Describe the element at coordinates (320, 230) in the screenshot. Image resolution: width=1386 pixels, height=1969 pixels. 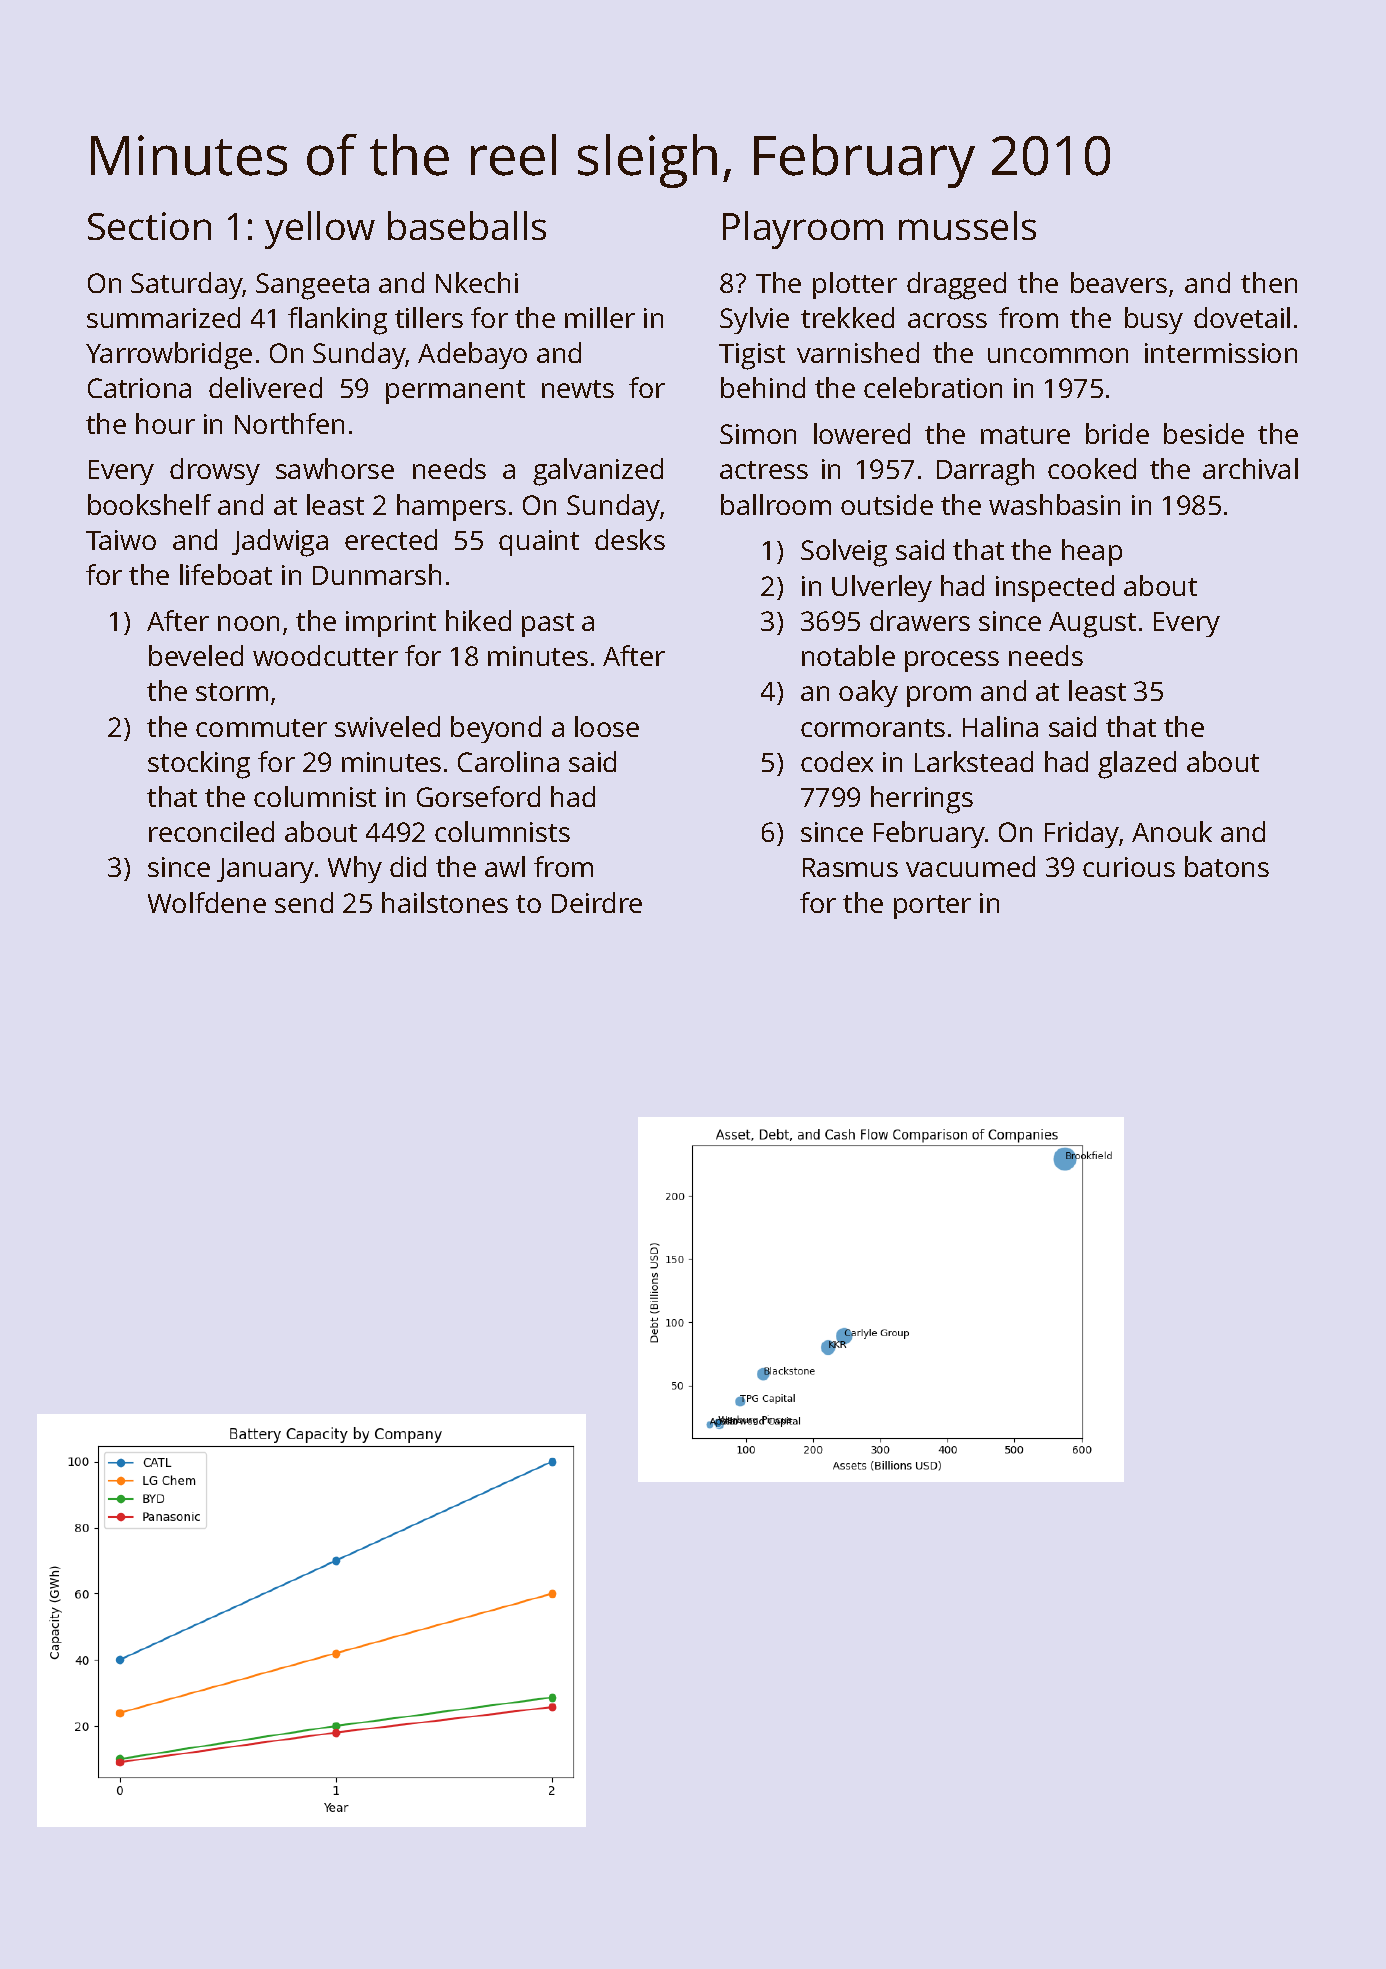
I see `yellow` at that location.
